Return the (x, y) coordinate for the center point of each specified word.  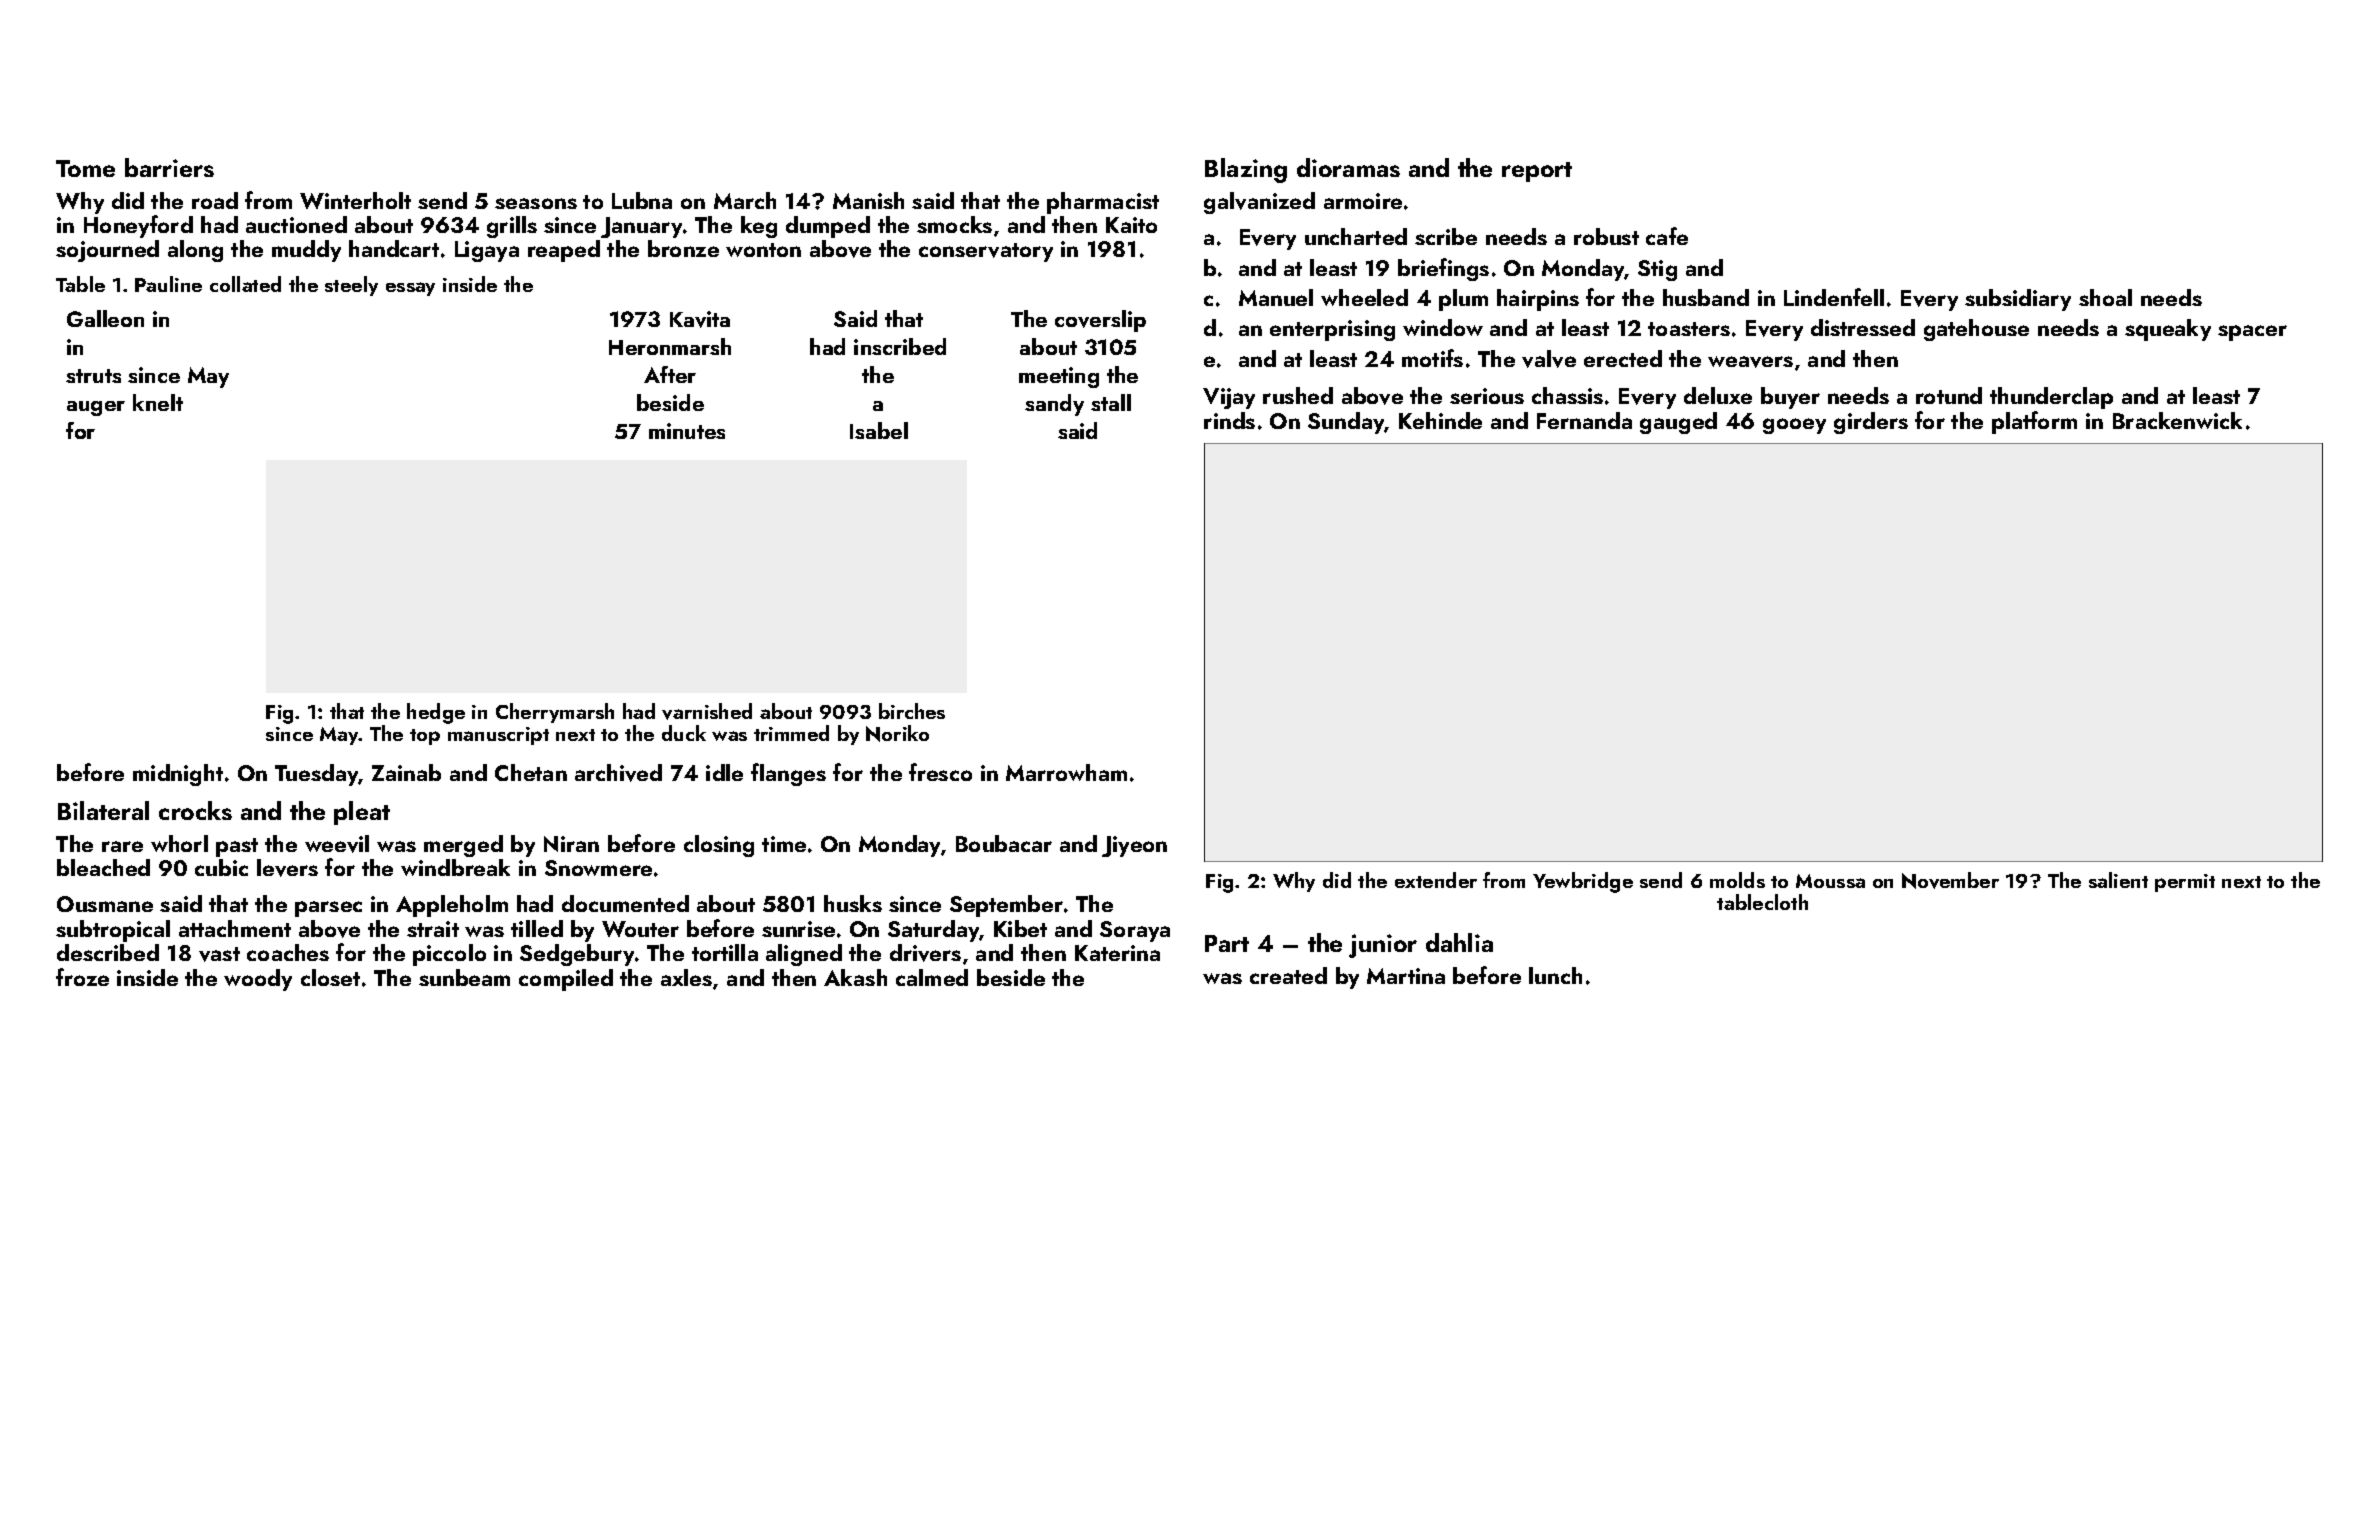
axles (686, 977)
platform (2034, 422)
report (1537, 172)
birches (912, 711)
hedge (436, 713)
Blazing (1246, 170)
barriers (169, 167)
